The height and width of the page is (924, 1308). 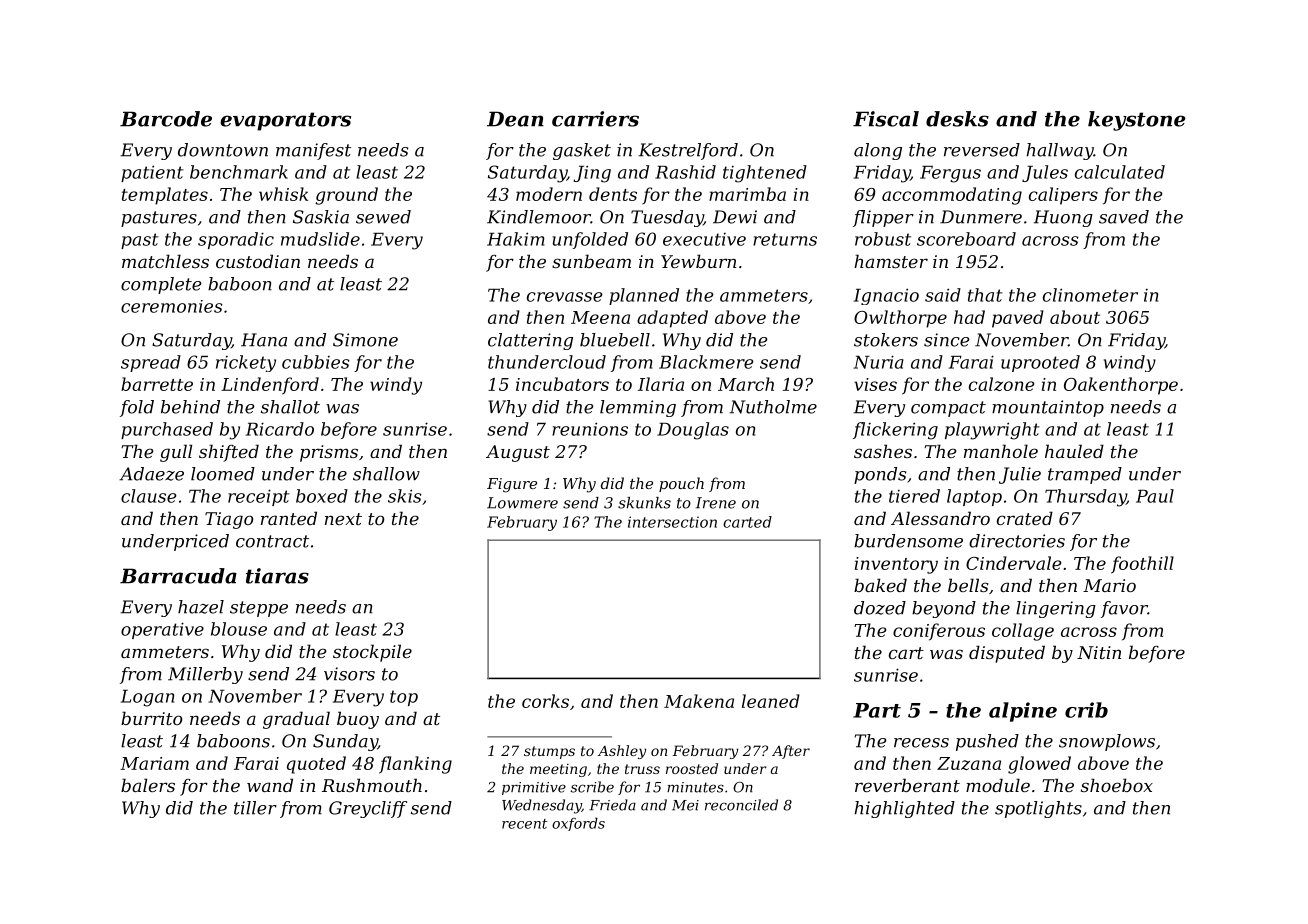 I want to click on balers, so click(x=148, y=785).
